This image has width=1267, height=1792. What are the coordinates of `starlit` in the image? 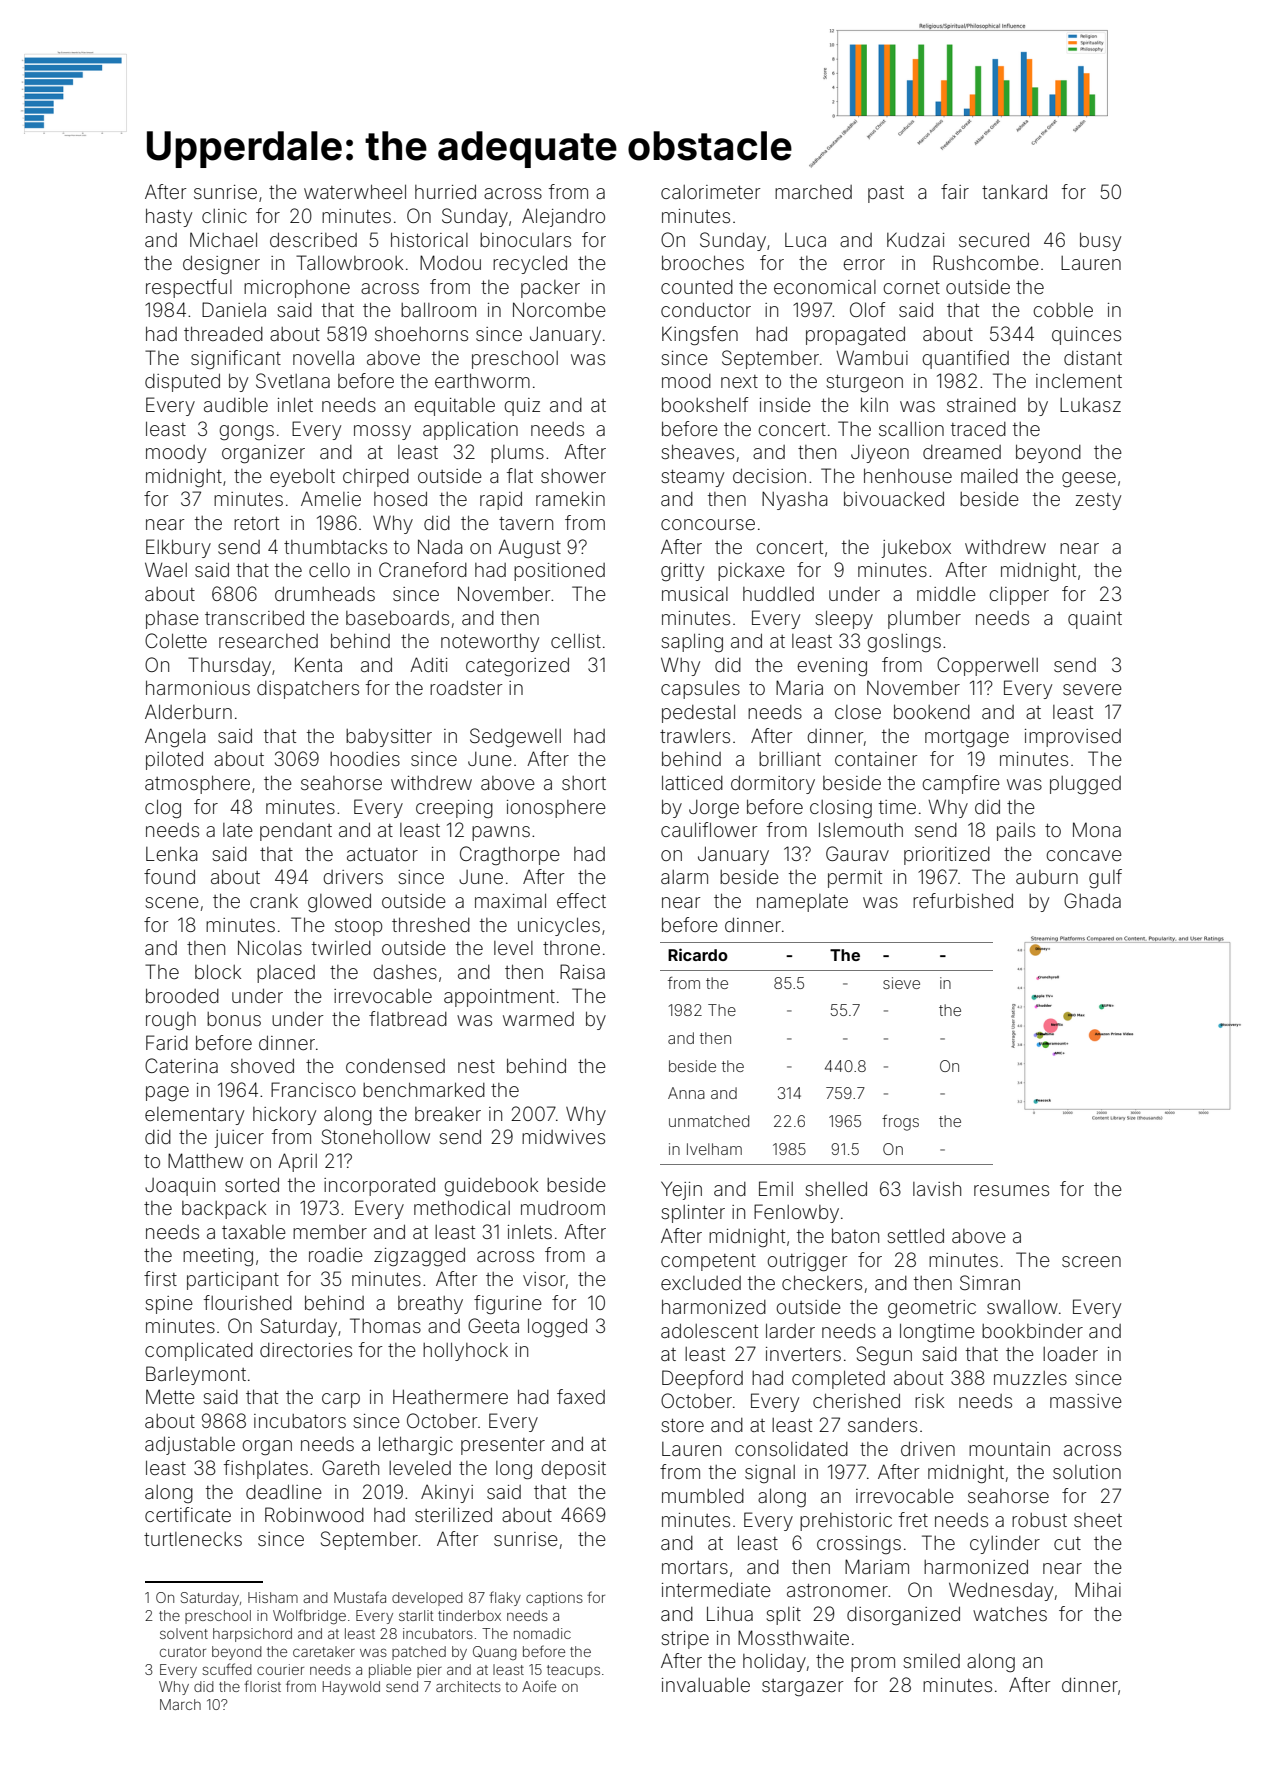 It's located at (416, 1615).
